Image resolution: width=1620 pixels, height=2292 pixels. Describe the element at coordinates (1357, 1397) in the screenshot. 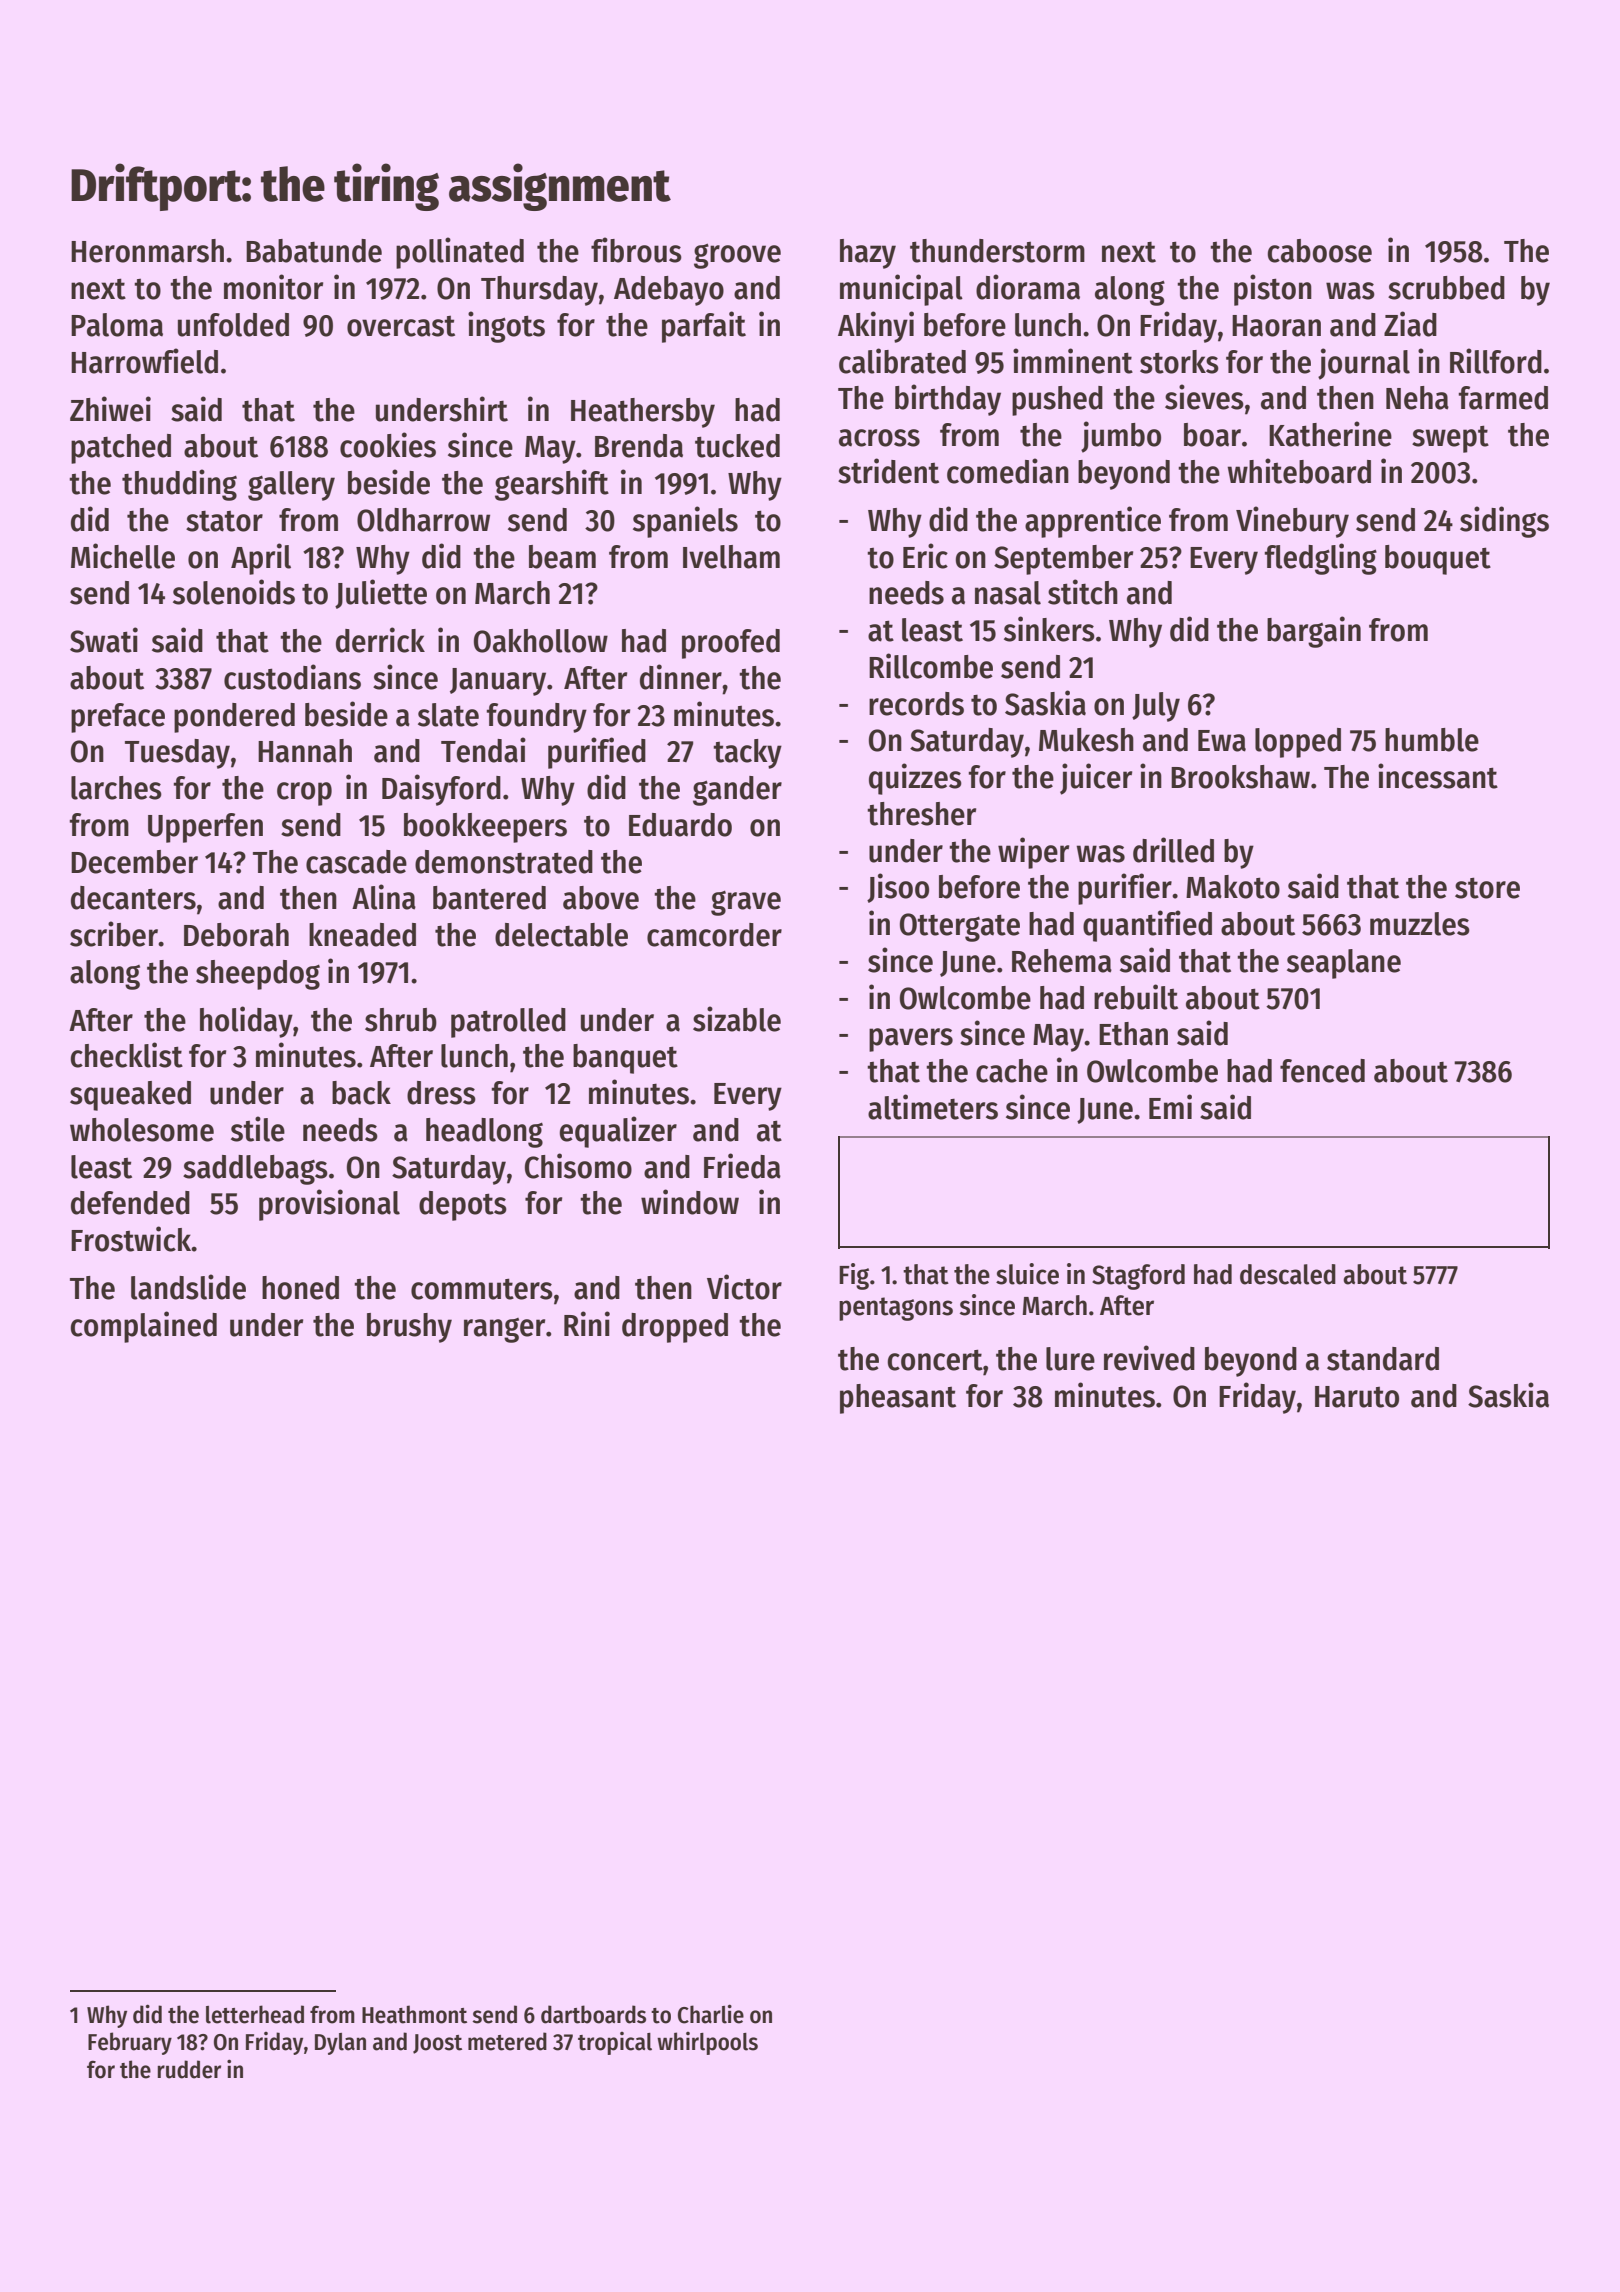

I see `Haruto` at that location.
